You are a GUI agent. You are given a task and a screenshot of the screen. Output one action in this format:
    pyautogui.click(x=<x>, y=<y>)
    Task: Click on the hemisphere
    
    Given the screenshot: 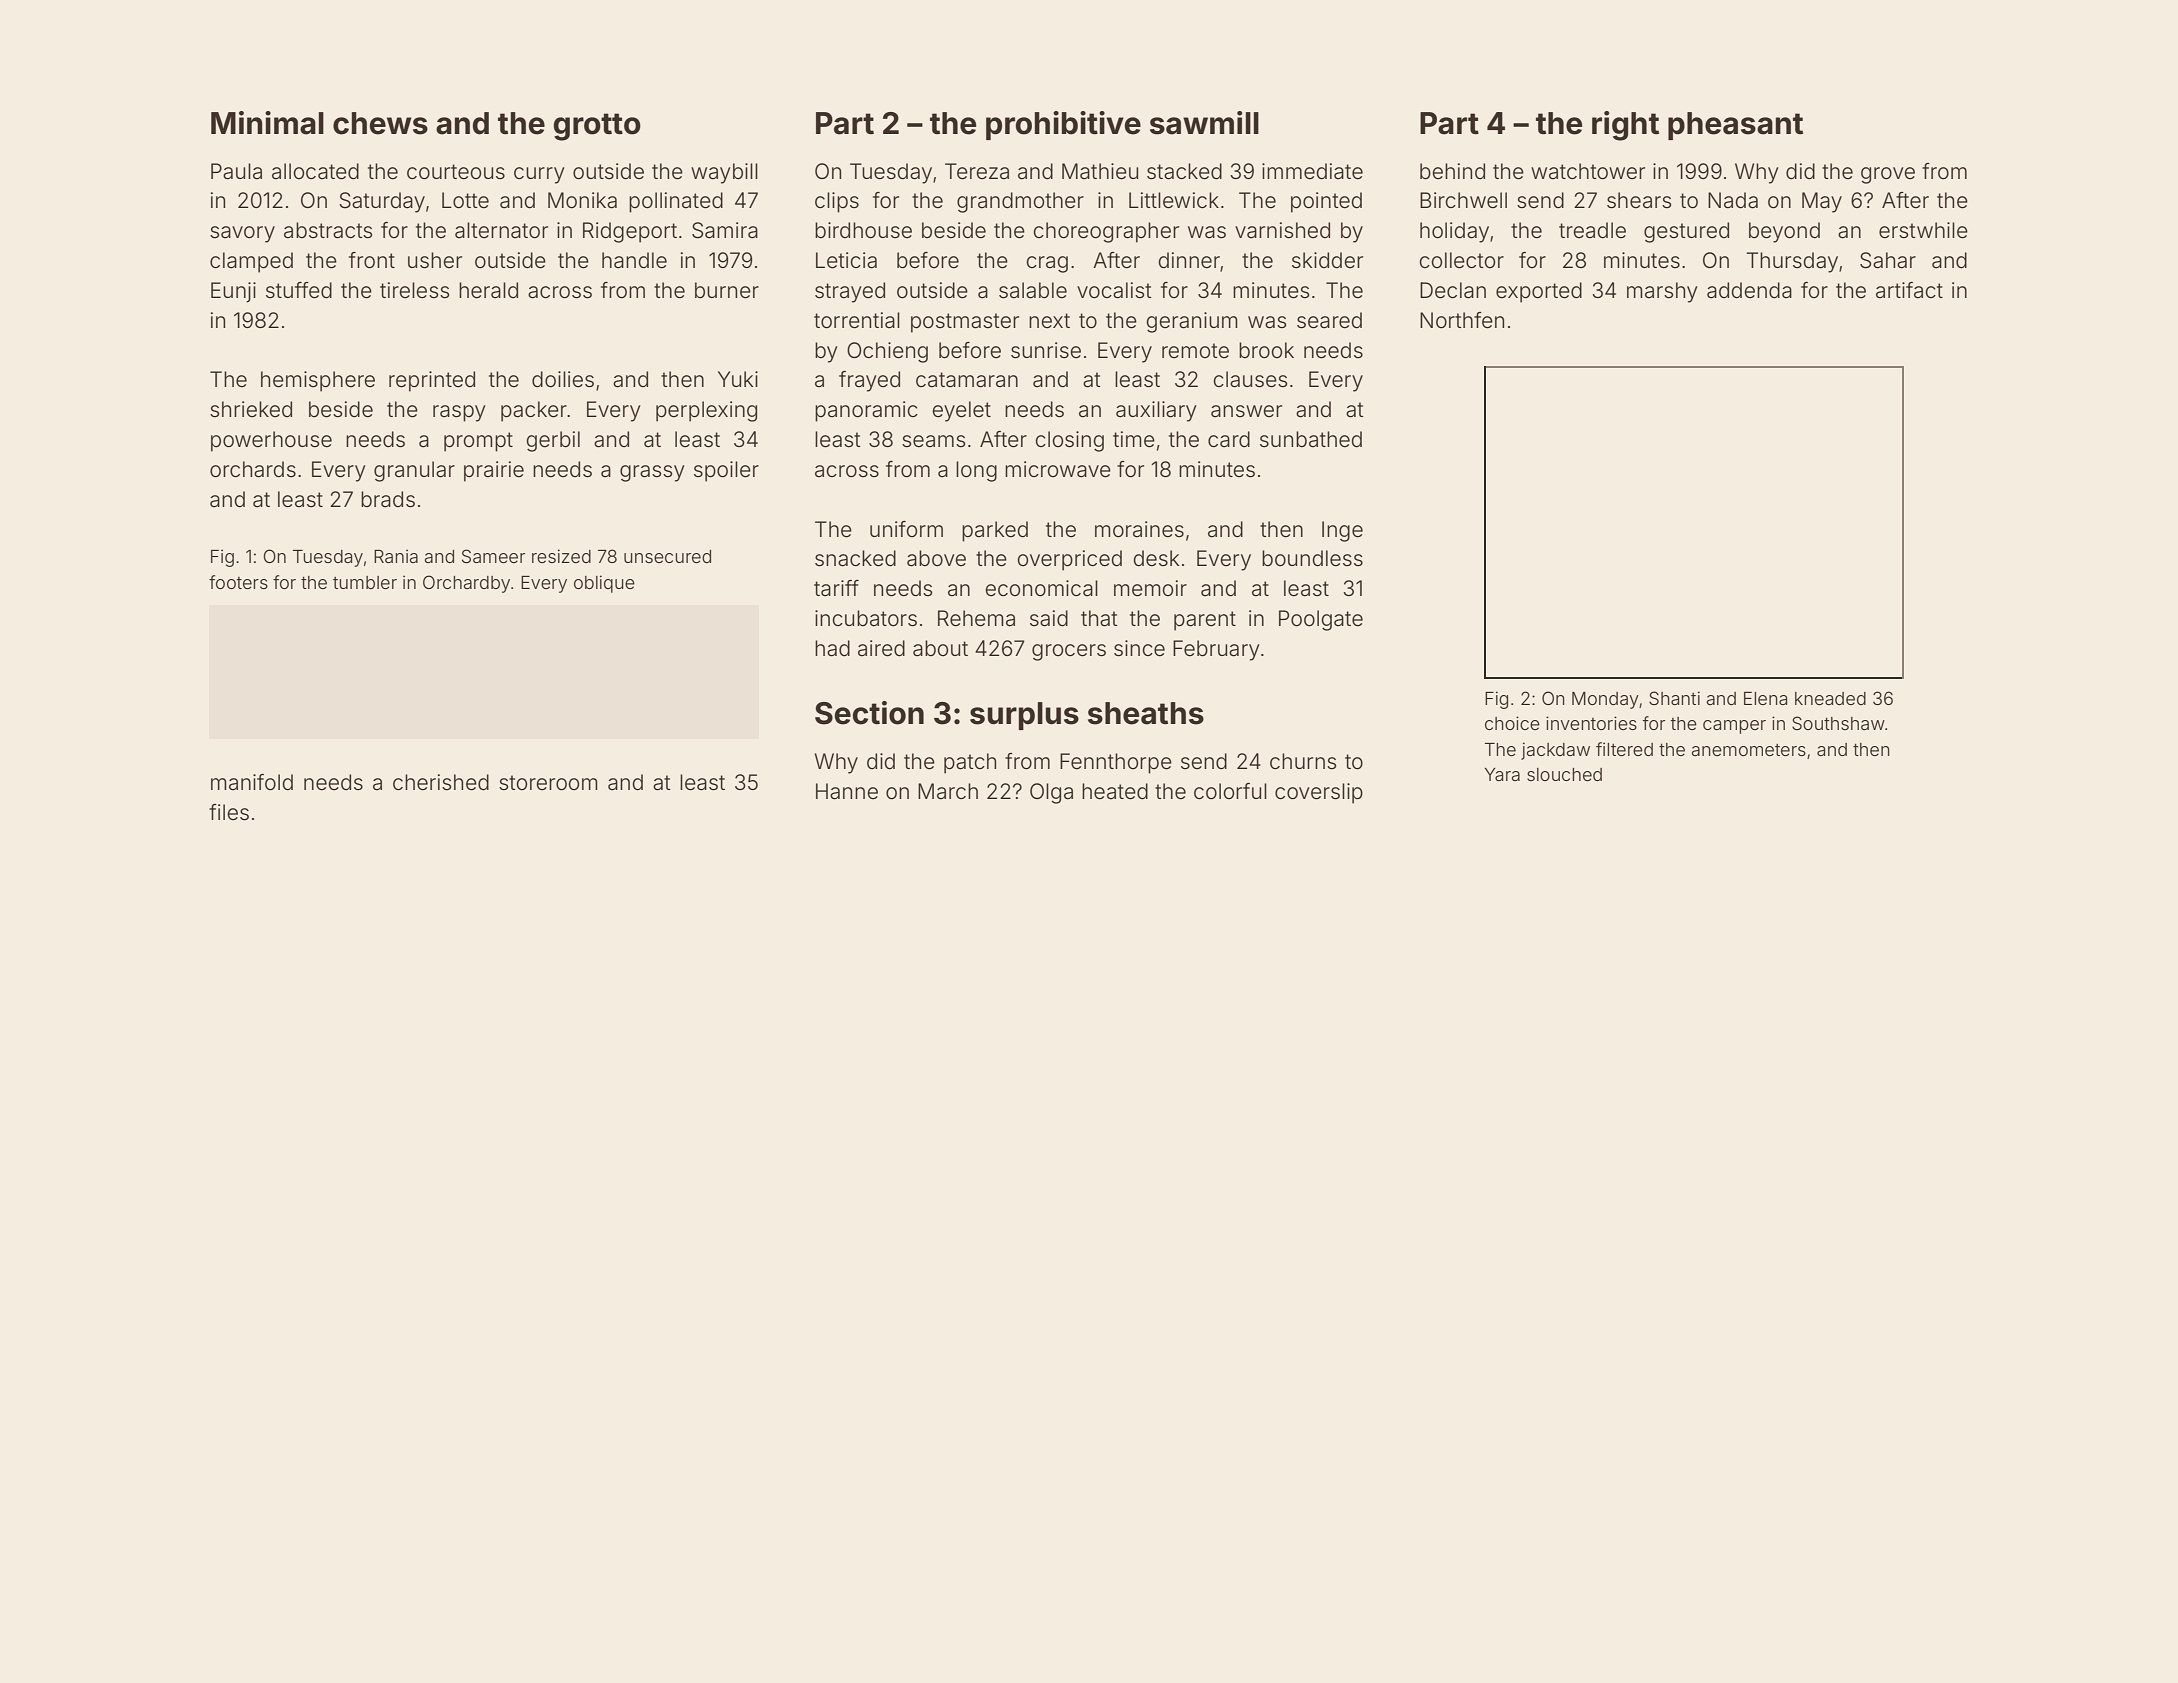 What is the action you would take?
    pyautogui.click(x=318, y=381)
